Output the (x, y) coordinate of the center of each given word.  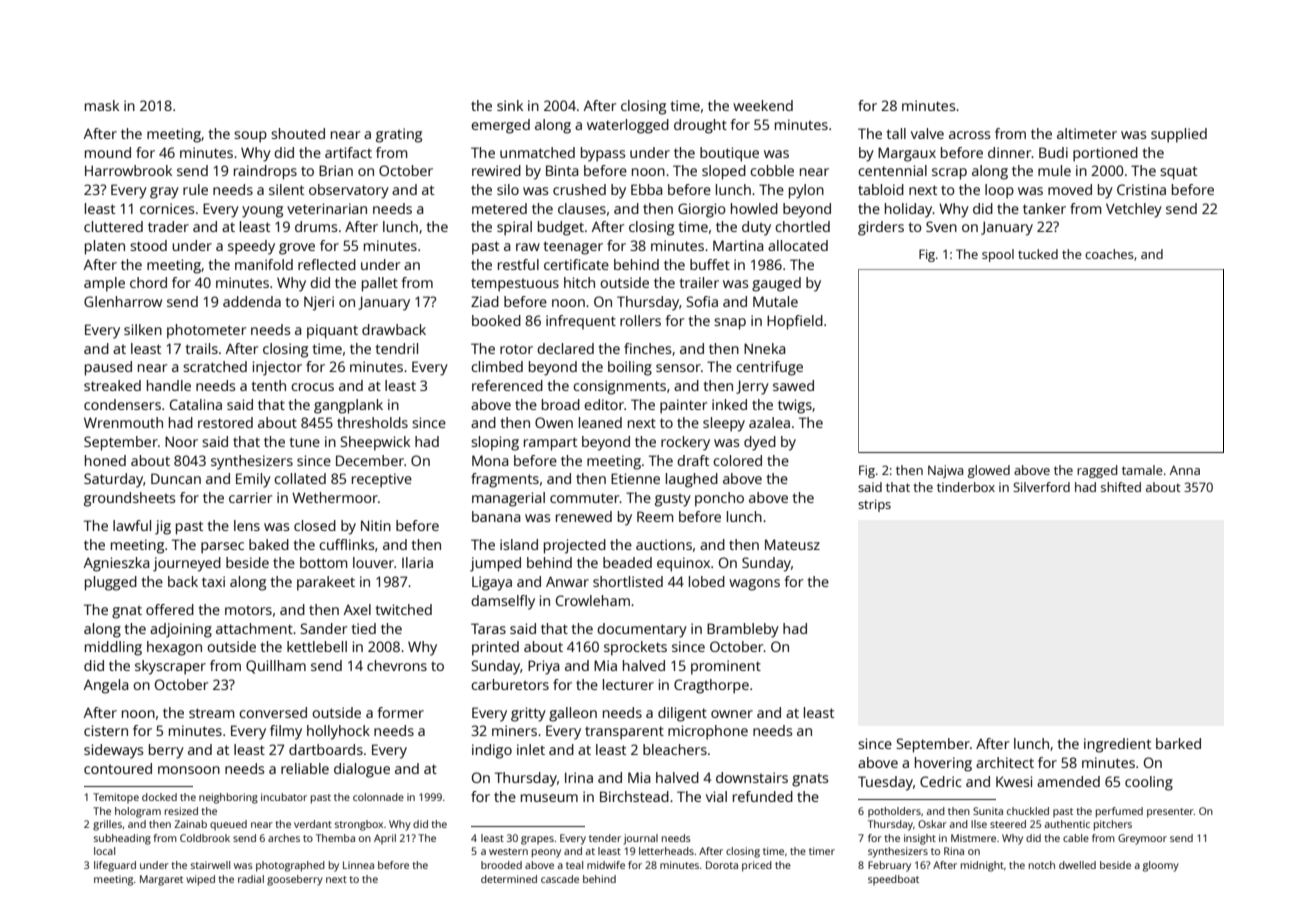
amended (1068, 781)
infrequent (581, 322)
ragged (1097, 471)
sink (510, 105)
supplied (1179, 135)
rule (195, 189)
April (385, 839)
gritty (528, 714)
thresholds (372, 422)
